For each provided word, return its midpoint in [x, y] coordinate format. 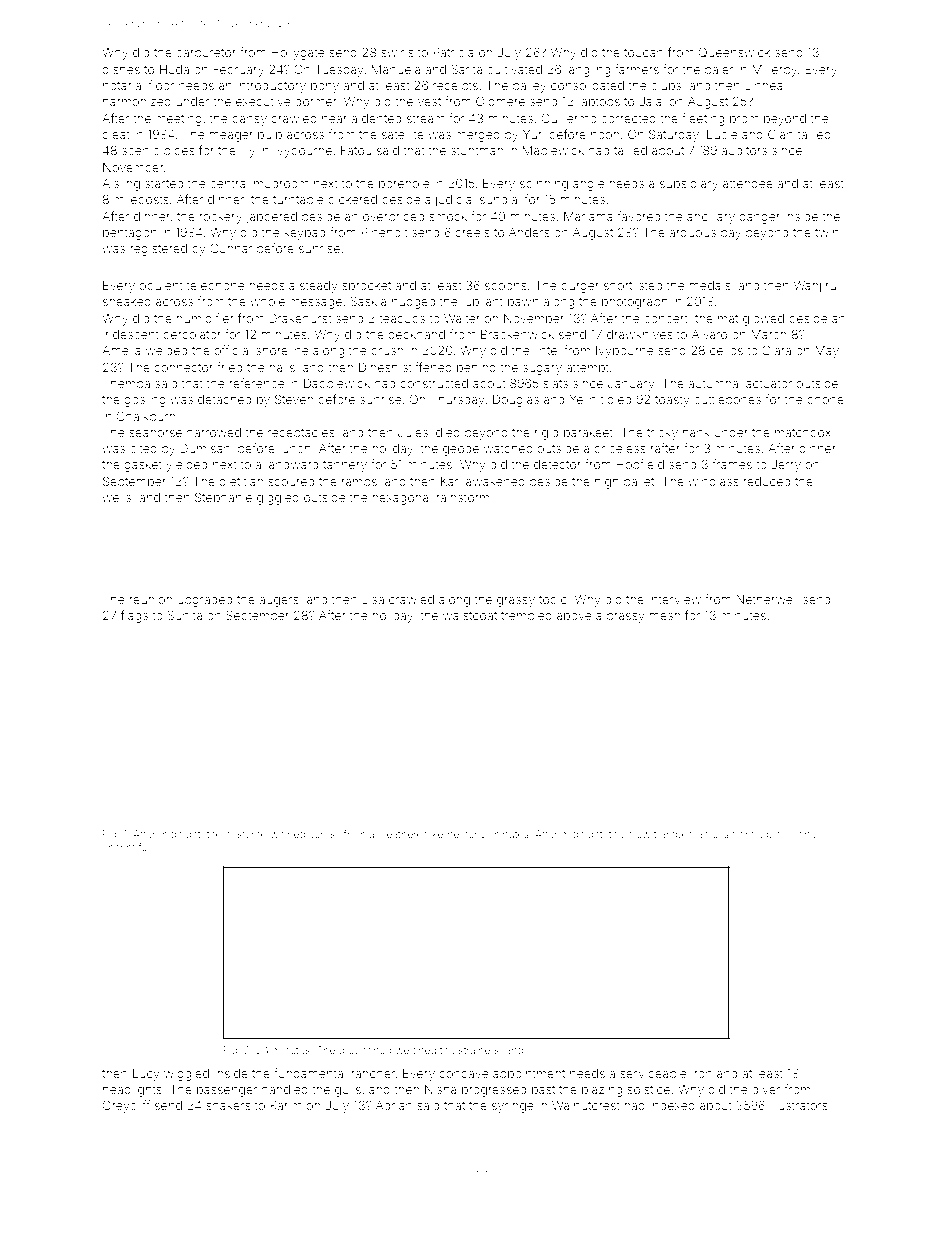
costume [246, 834]
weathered [403, 834]
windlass [713, 481]
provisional [792, 835]
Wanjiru [815, 286]
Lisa [373, 599]
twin [827, 232]
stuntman [477, 150]
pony [325, 88]
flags [134, 616]
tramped [674, 835]
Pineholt [384, 232]
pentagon [130, 234]
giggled [278, 499]
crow [639, 835]
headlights [132, 1091]
